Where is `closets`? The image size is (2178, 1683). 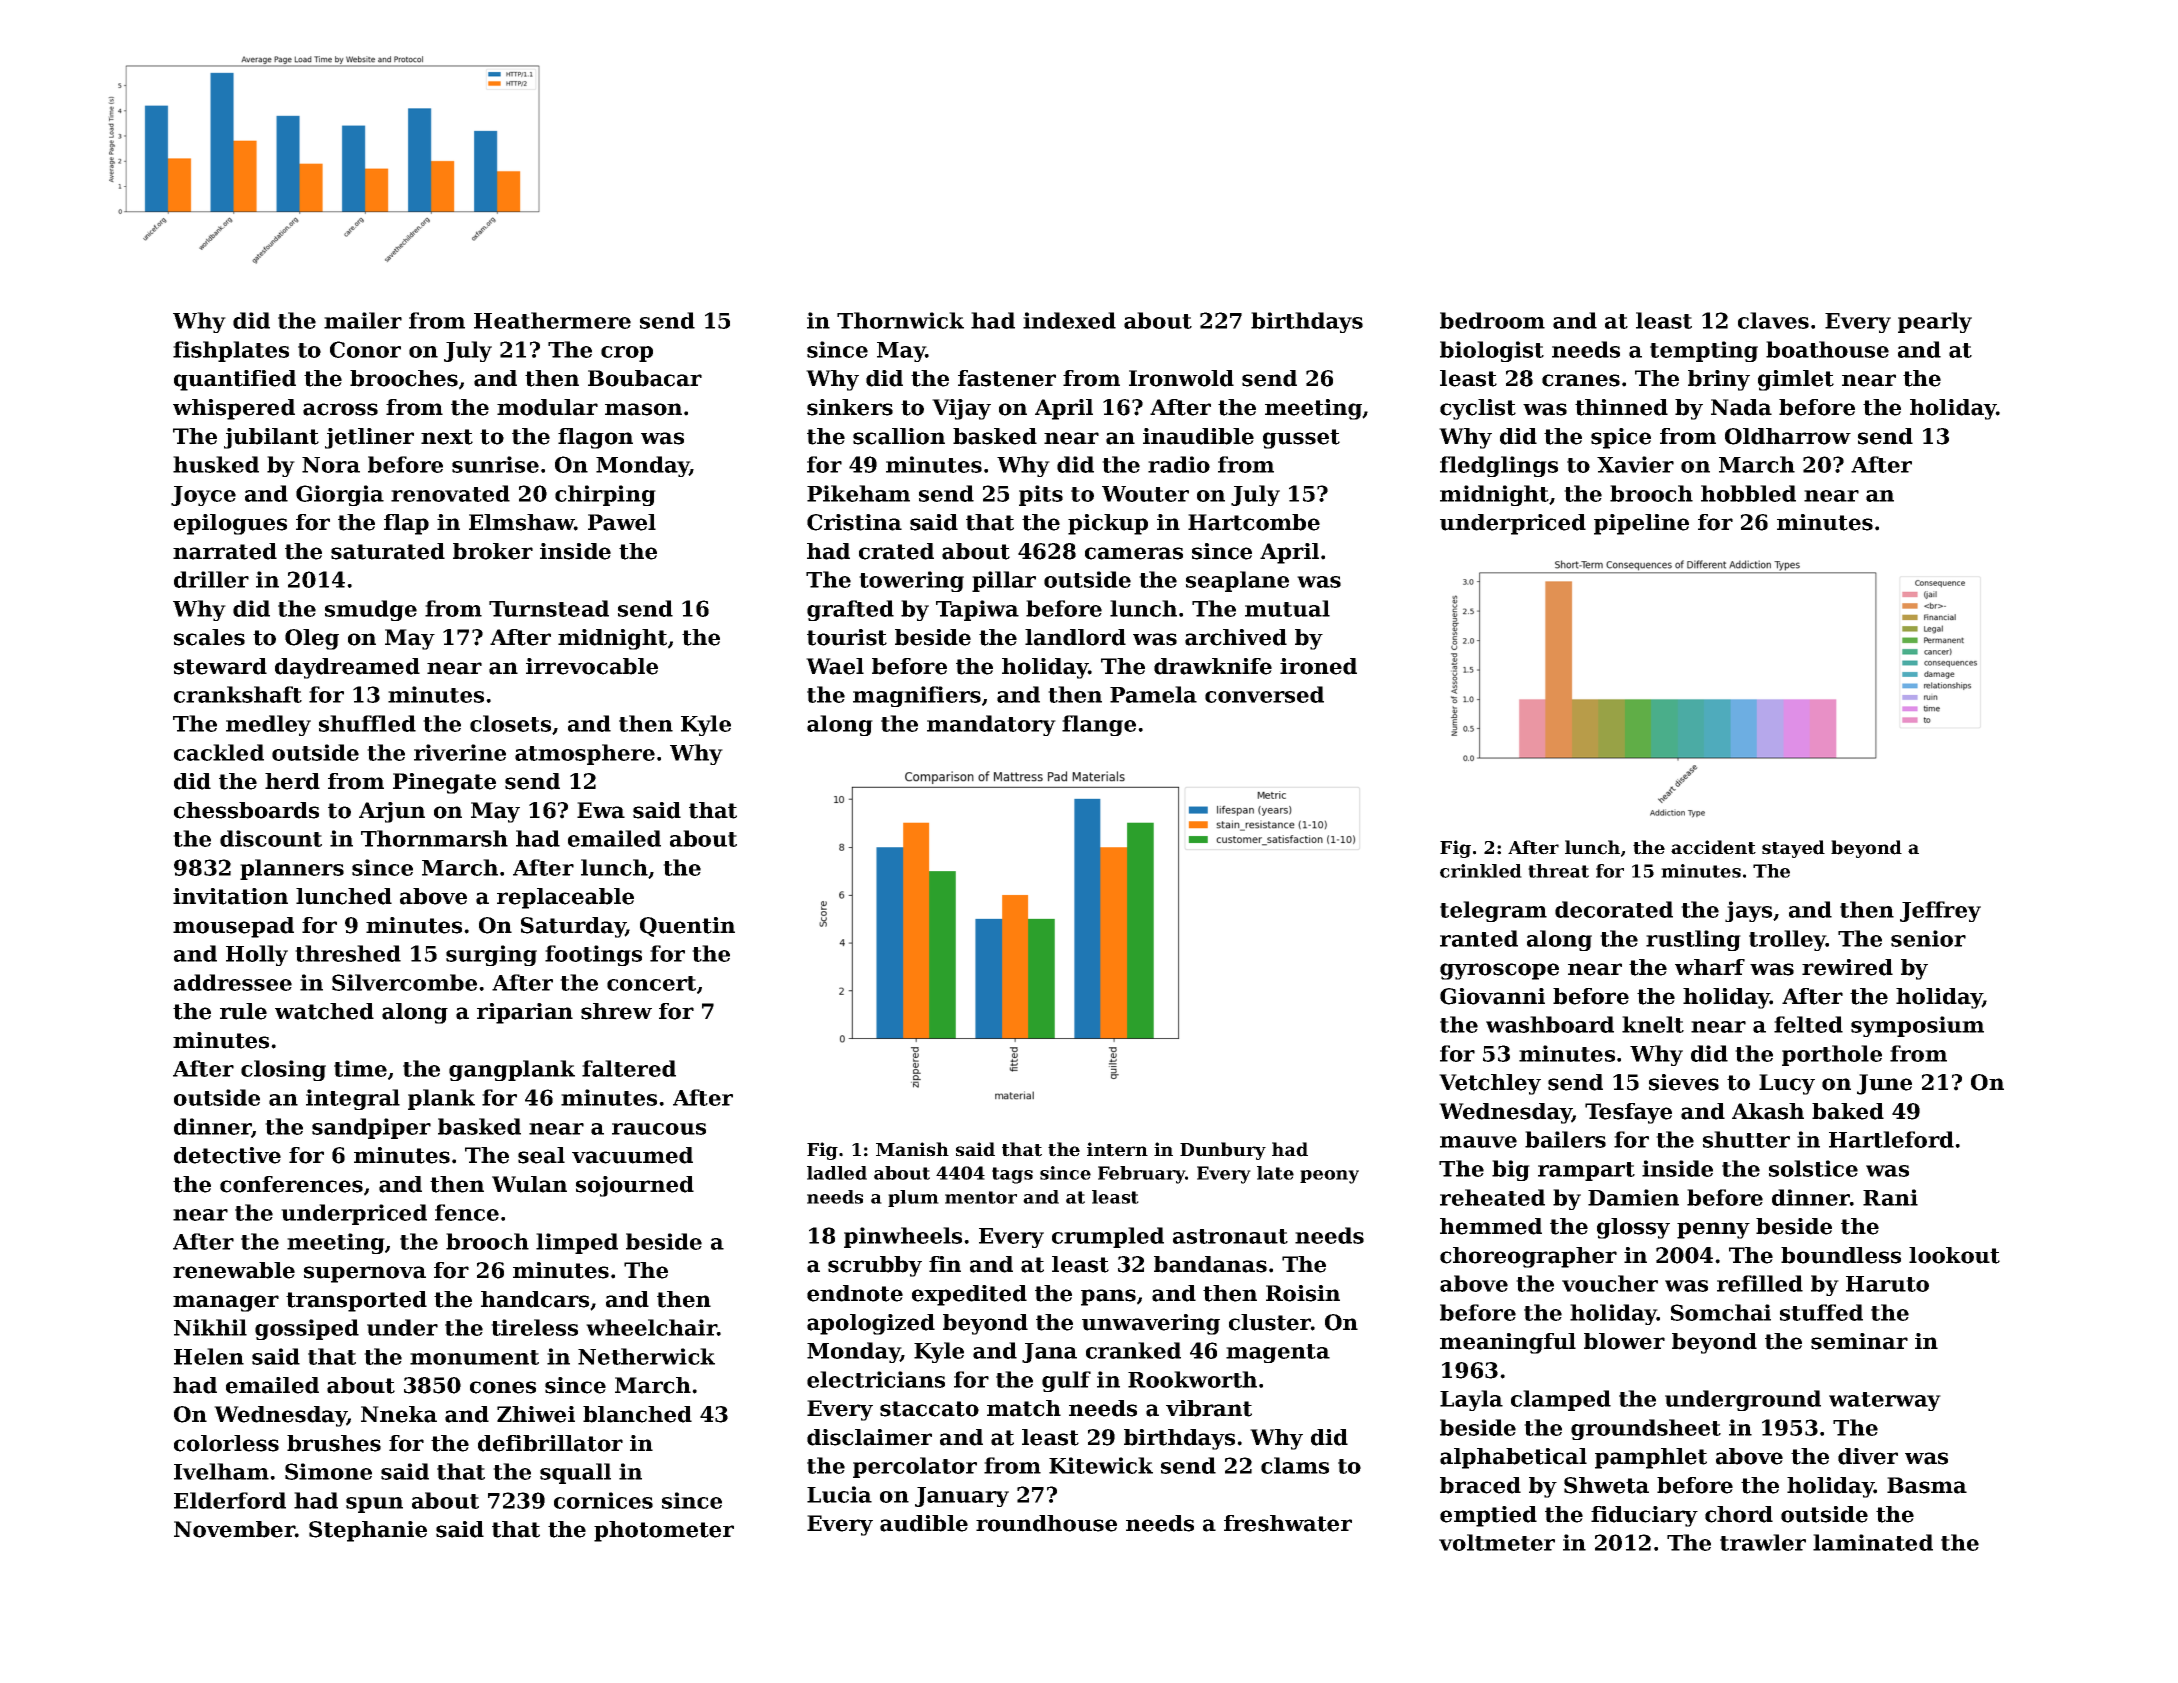
closets is located at coordinates (510, 723).
